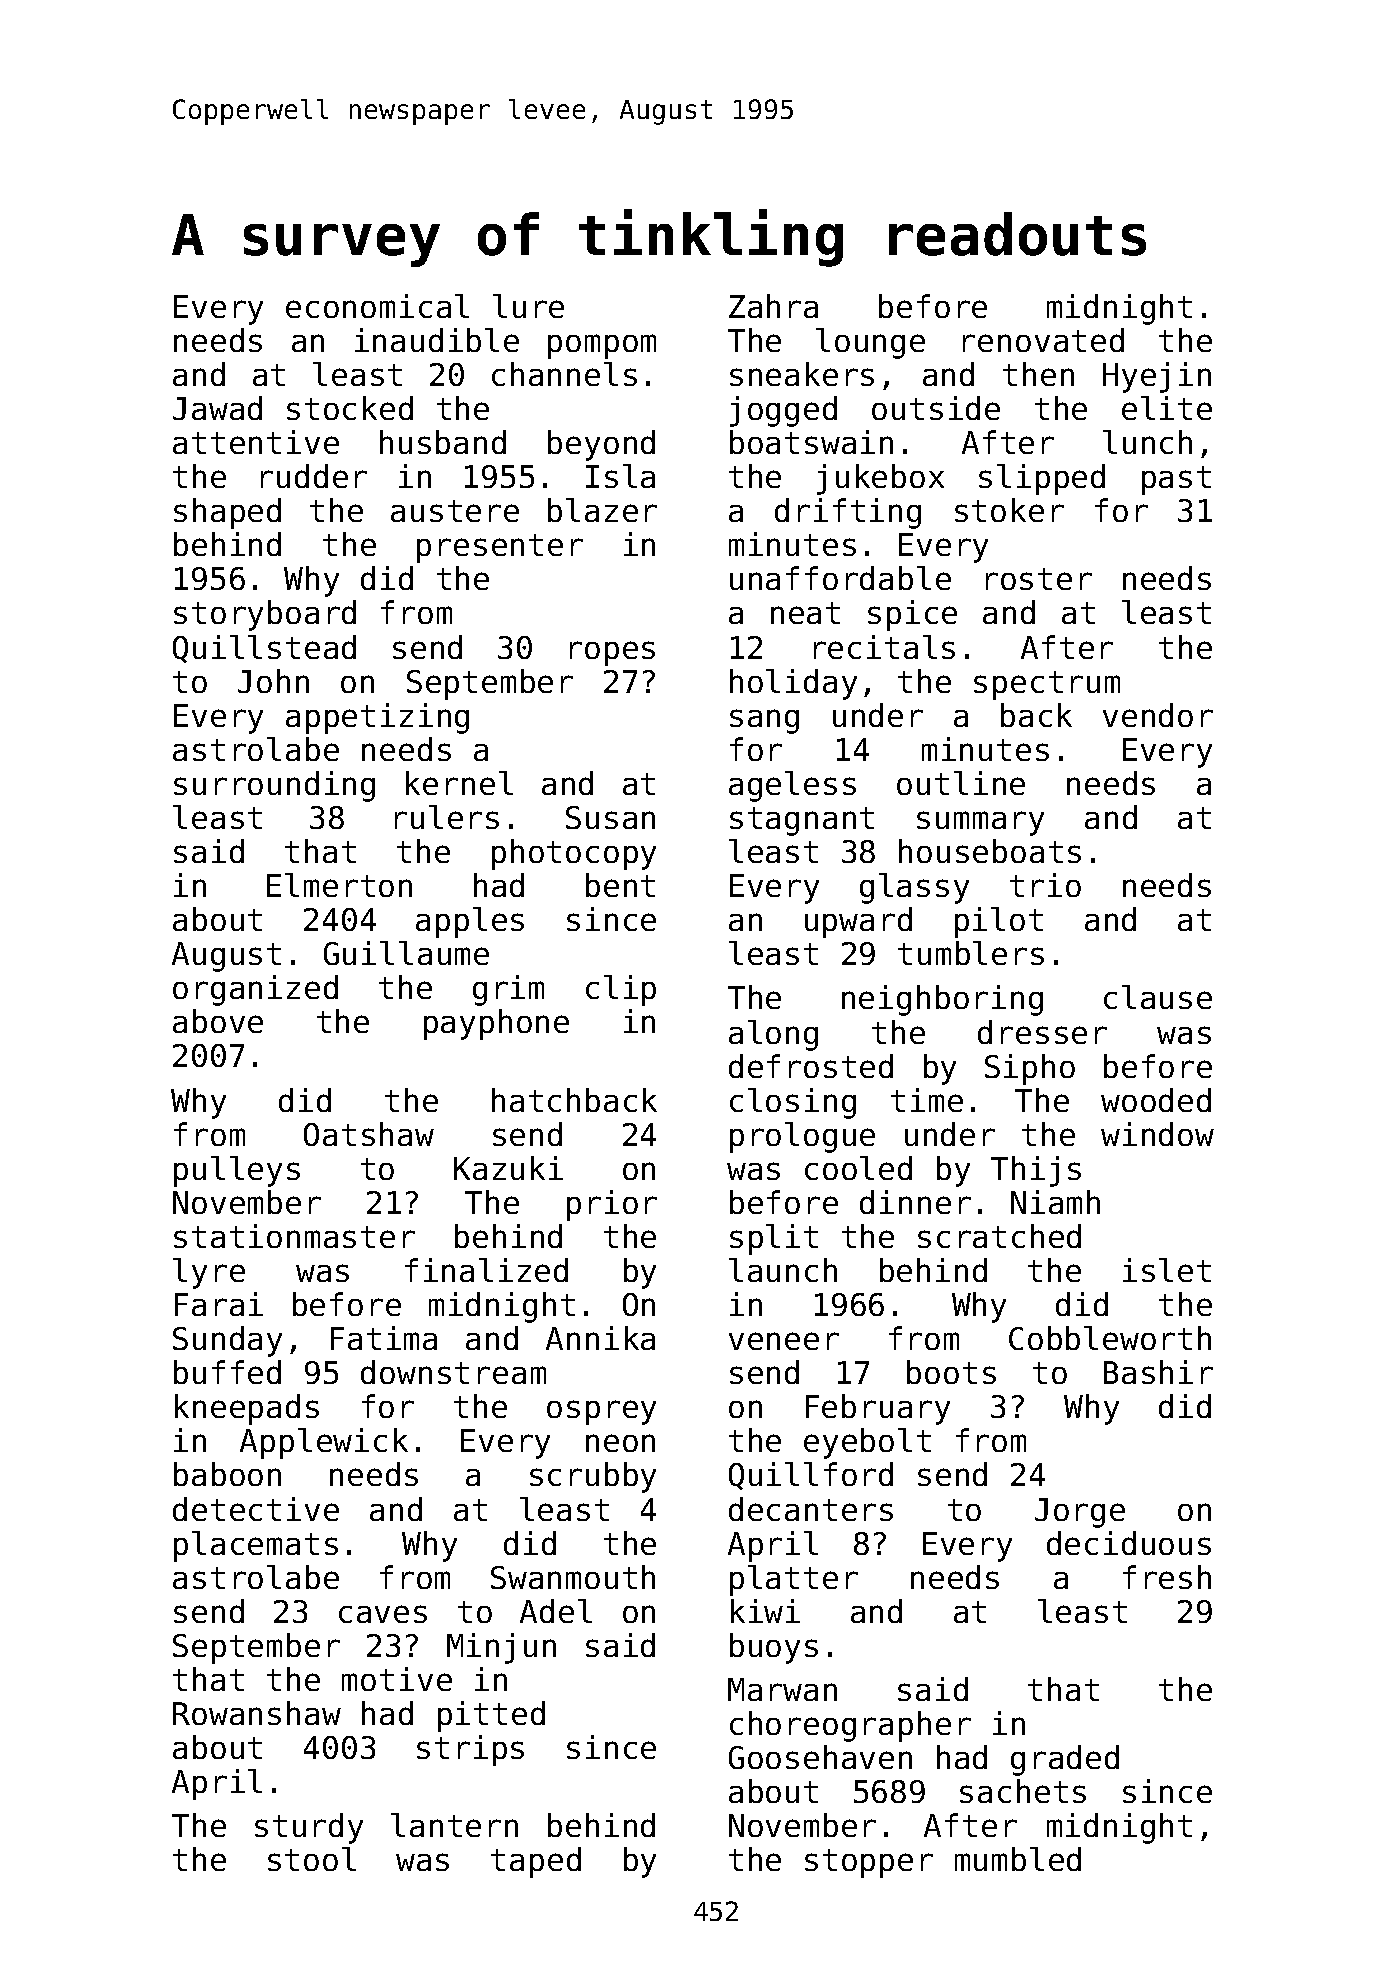 This image has height=1969, width=1386. What do you see at coordinates (811, 1509) in the image?
I see `decanters` at bounding box center [811, 1509].
